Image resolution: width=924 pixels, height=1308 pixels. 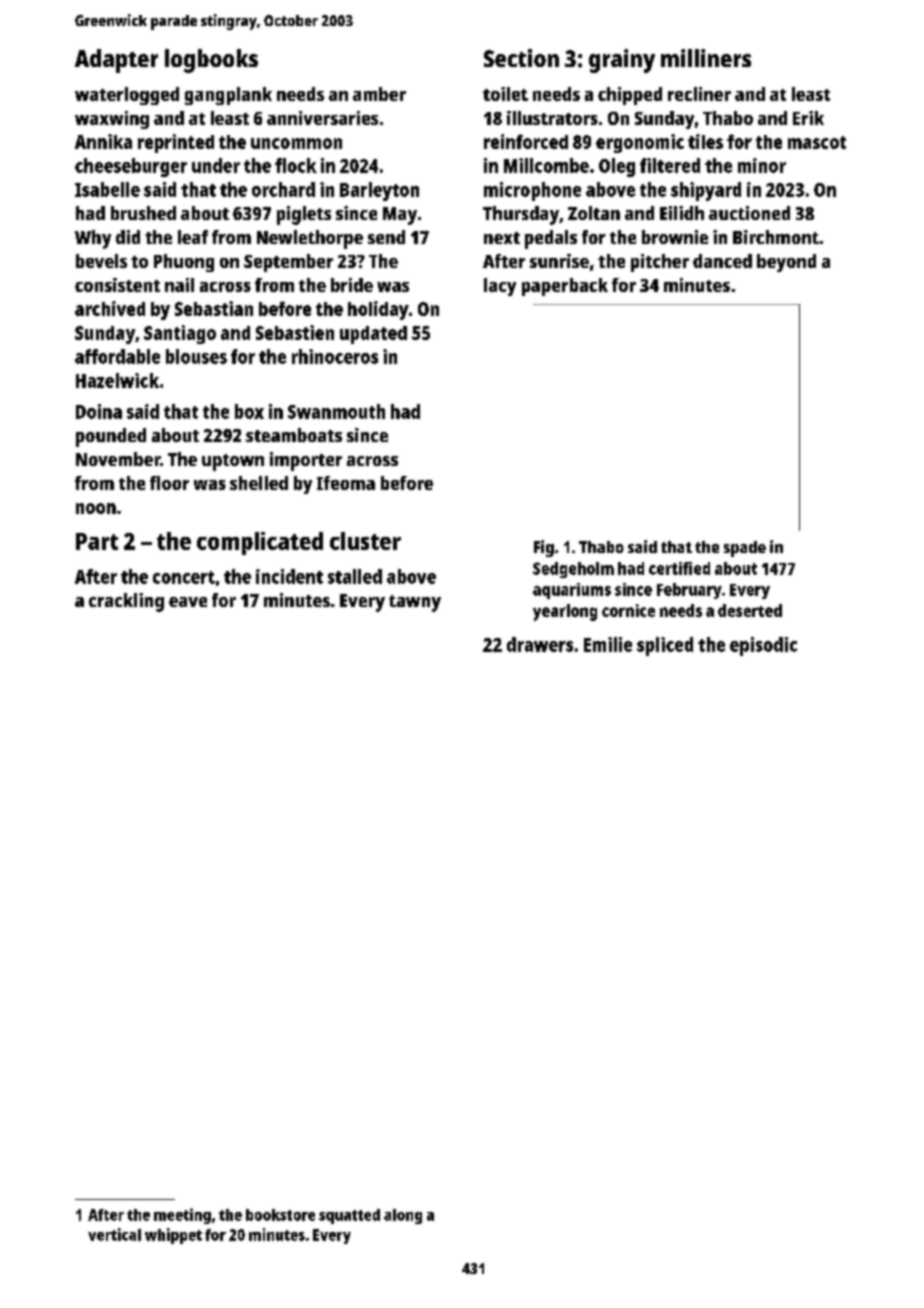 What do you see at coordinates (745, 549) in the document?
I see `spade` at bounding box center [745, 549].
